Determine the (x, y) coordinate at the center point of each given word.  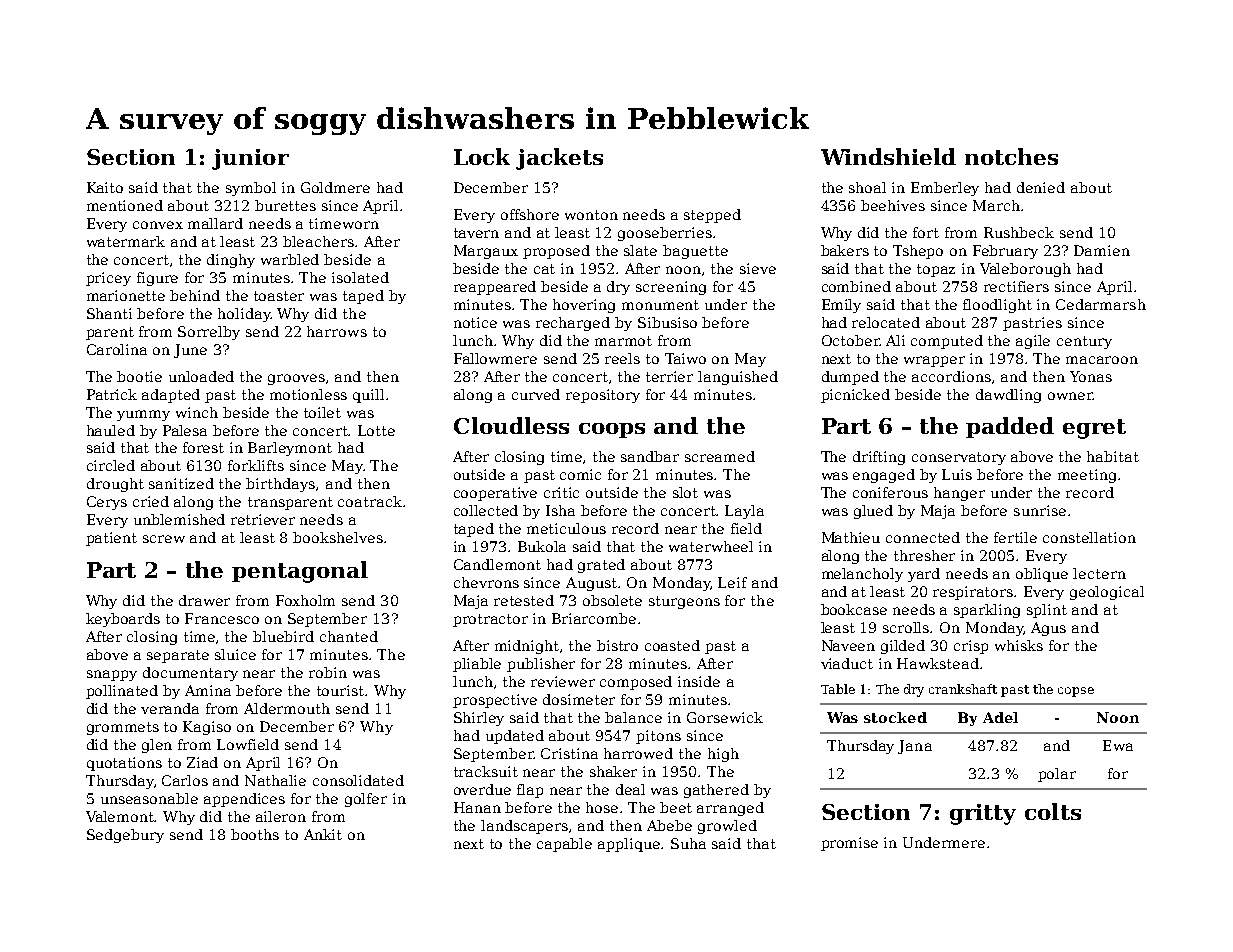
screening (671, 288)
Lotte (376, 430)
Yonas (1091, 376)
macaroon (1102, 360)
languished (738, 378)
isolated (360, 277)
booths (255, 834)
